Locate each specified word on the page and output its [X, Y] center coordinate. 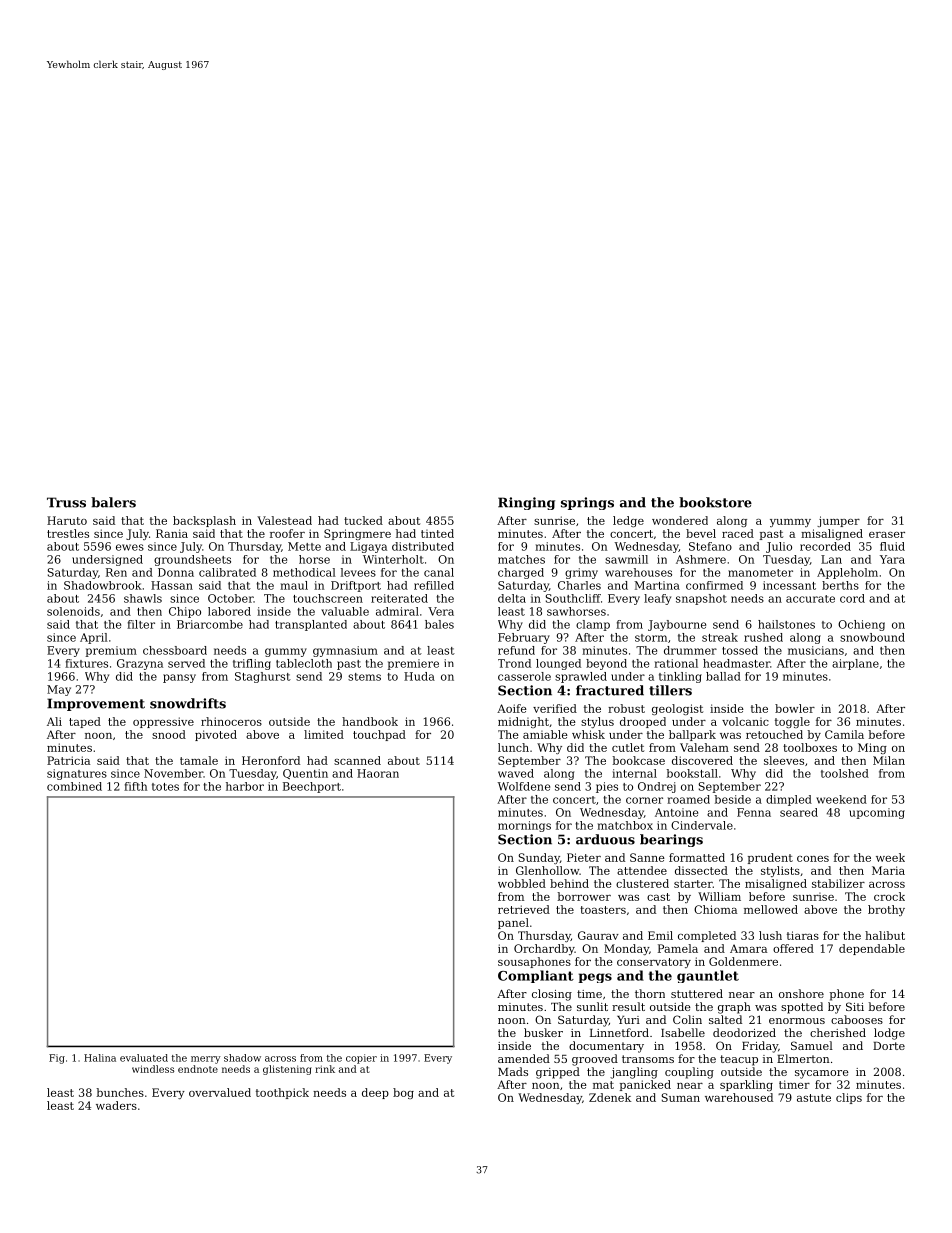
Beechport [312, 787]
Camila [844, 734]
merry [206, 1060]
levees [358, 572]
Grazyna [140, 664]
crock [889, 896]
